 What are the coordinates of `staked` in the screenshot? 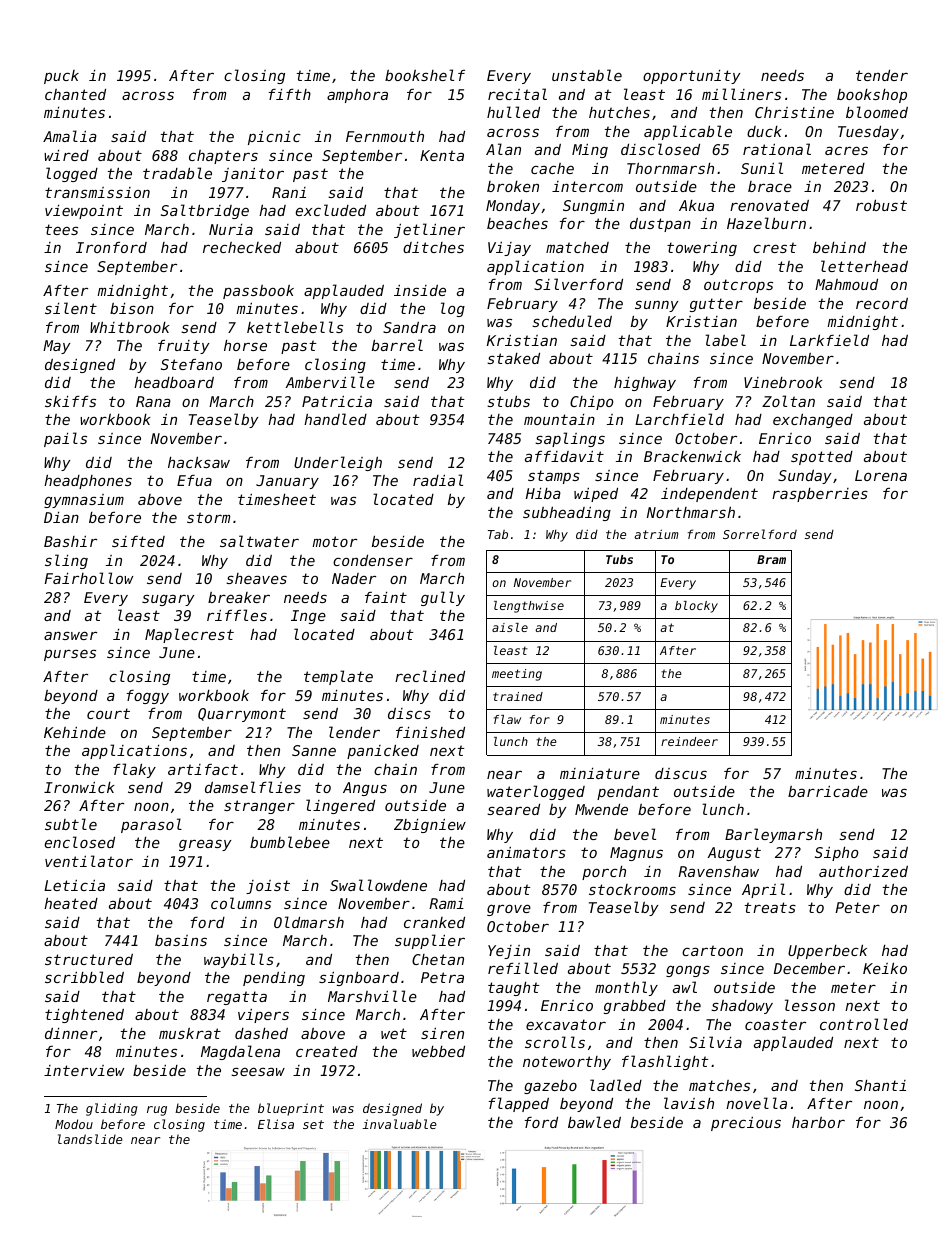 It's located at (513, 358).
